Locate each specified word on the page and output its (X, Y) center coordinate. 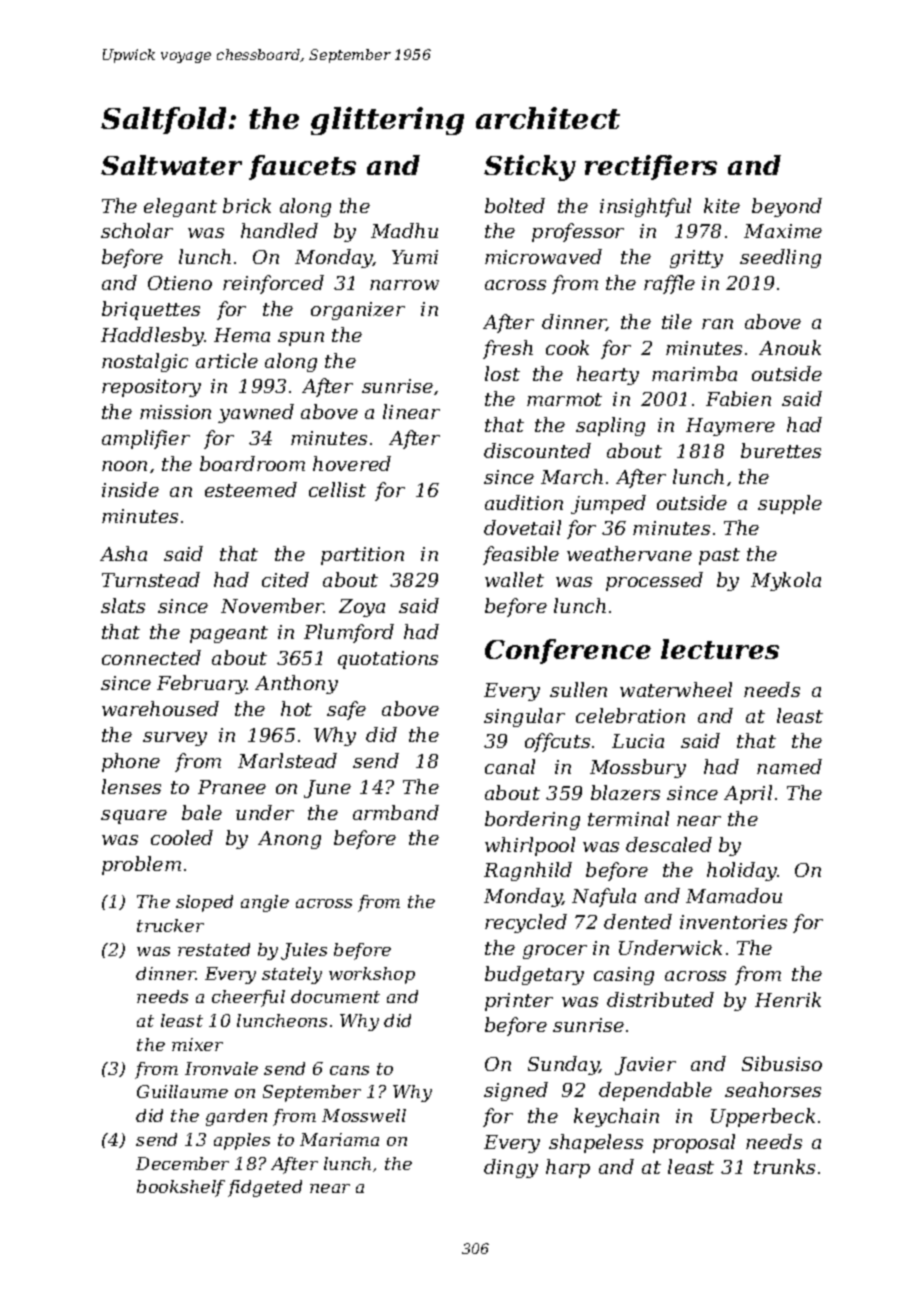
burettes (781, 450)
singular (524, 717)
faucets (302, 167)
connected (151, 657)
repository (151, 388)
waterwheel (676, 689)
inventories (733, 922)
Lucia (638, 741)
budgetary (534, 975)
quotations (388, 660)
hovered (352, 463)
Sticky (530, 168)
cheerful (248, 998)
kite (722, 205)
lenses (131, 786)
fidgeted (265, 1188)
